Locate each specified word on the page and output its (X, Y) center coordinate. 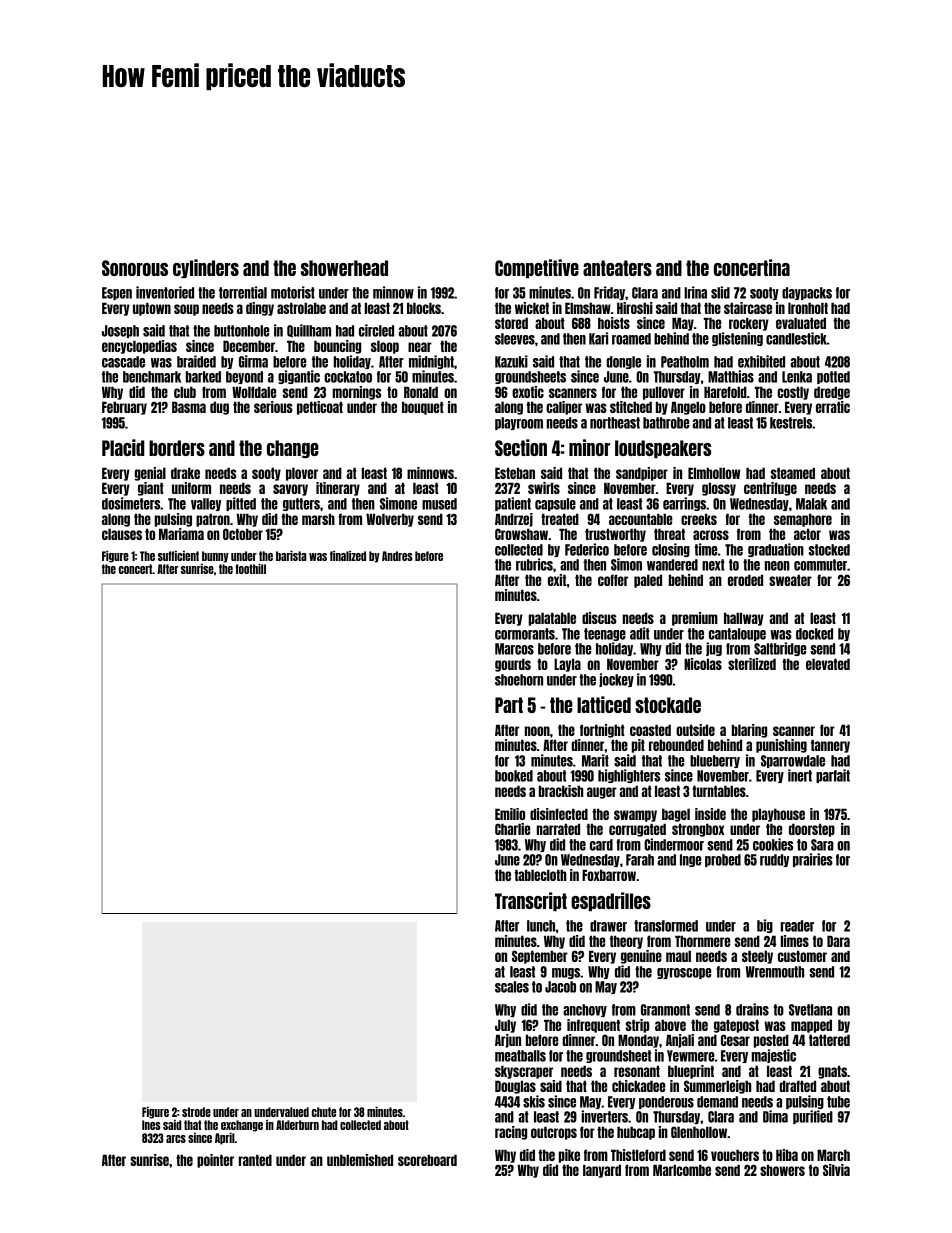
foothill (250, 568)
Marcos (514, 649)
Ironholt (808, 308)
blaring (749, 731)
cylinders (206, 268)
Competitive (537, 268)
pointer (215, 1161)
